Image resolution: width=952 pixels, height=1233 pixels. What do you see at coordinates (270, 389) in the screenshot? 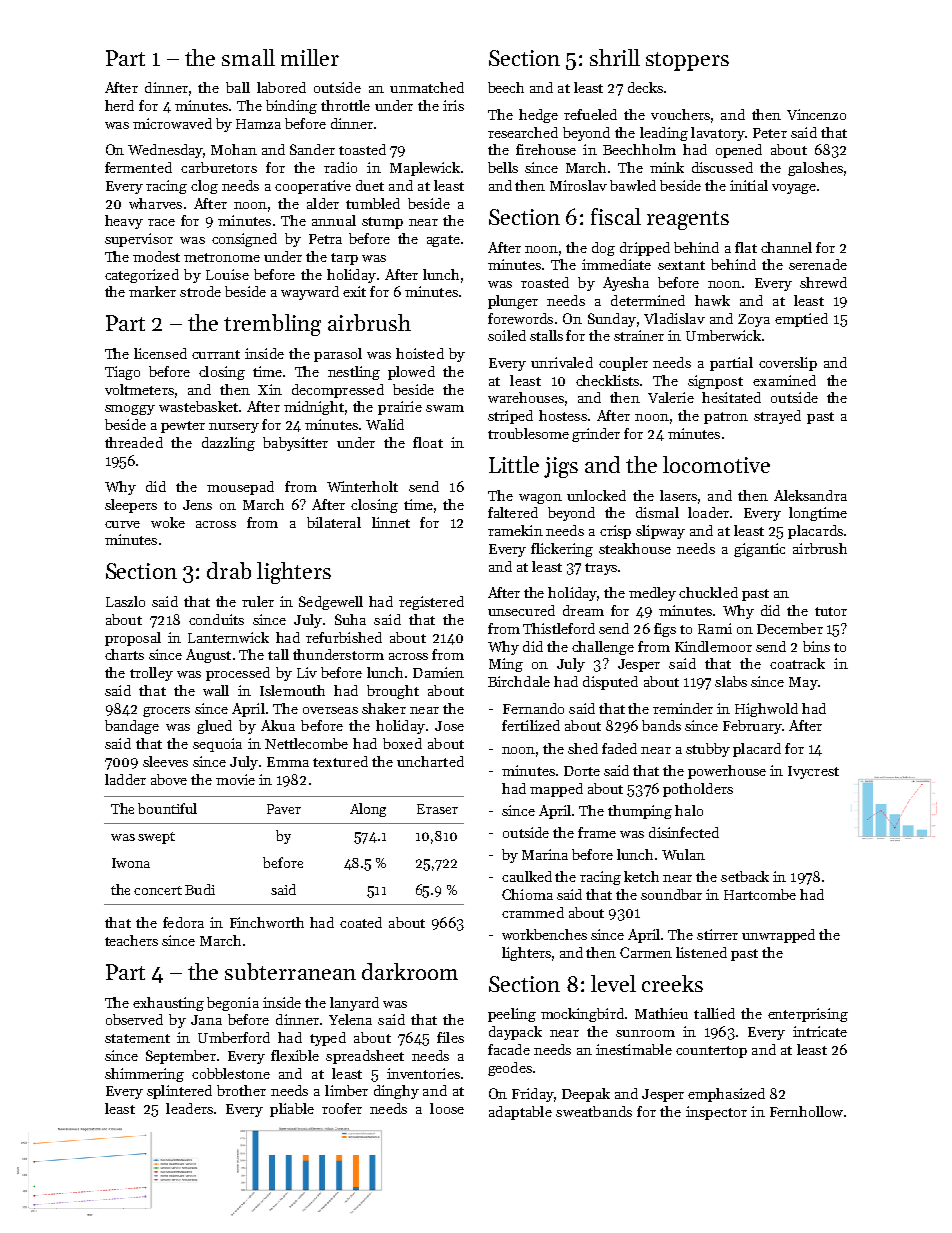
I see `Xin` at bounding box center [270, 389].
